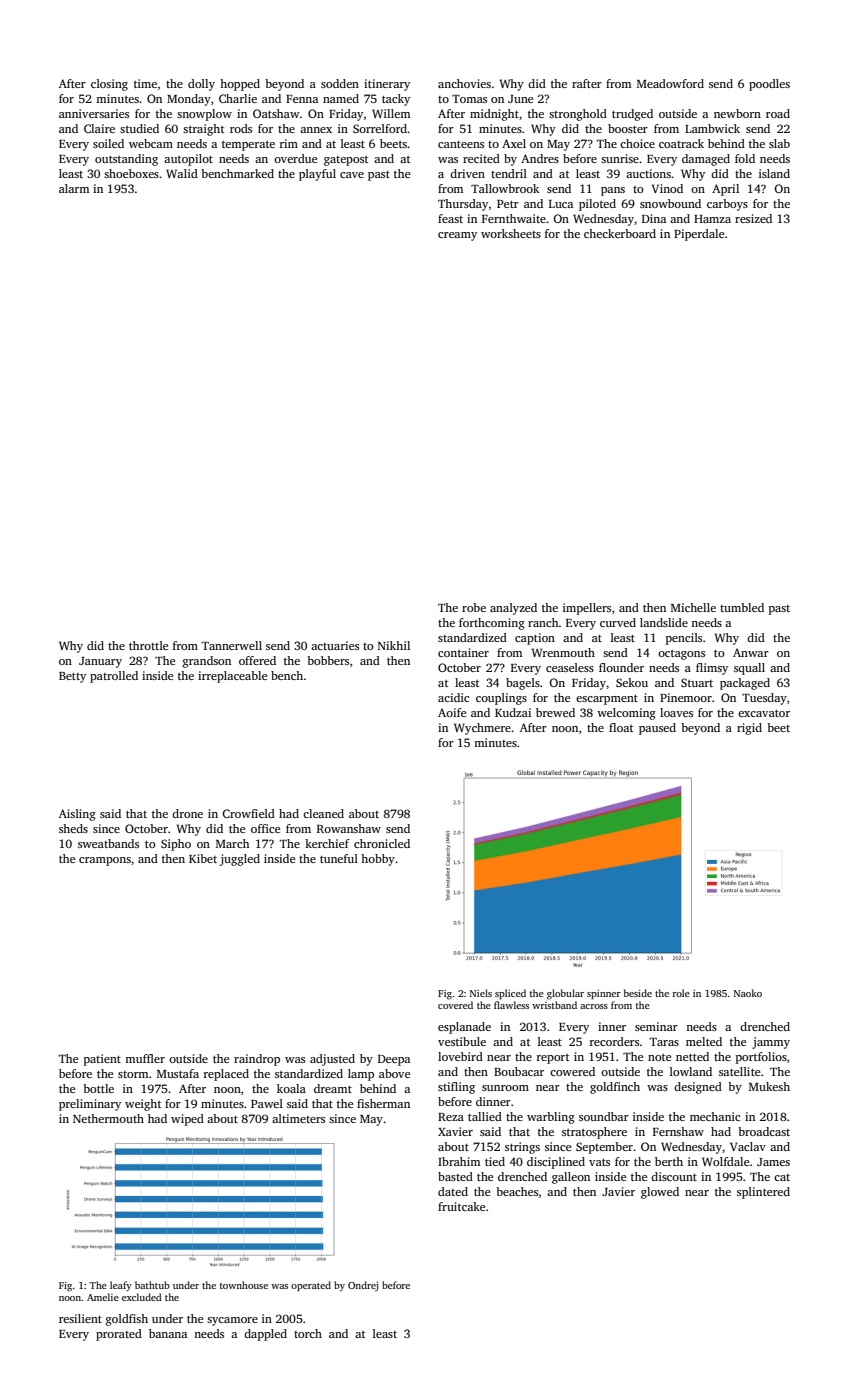 The image size is (849, 1400). Describe the element at coordinates (182, 173) in the image. I see `Walid` at that location.
